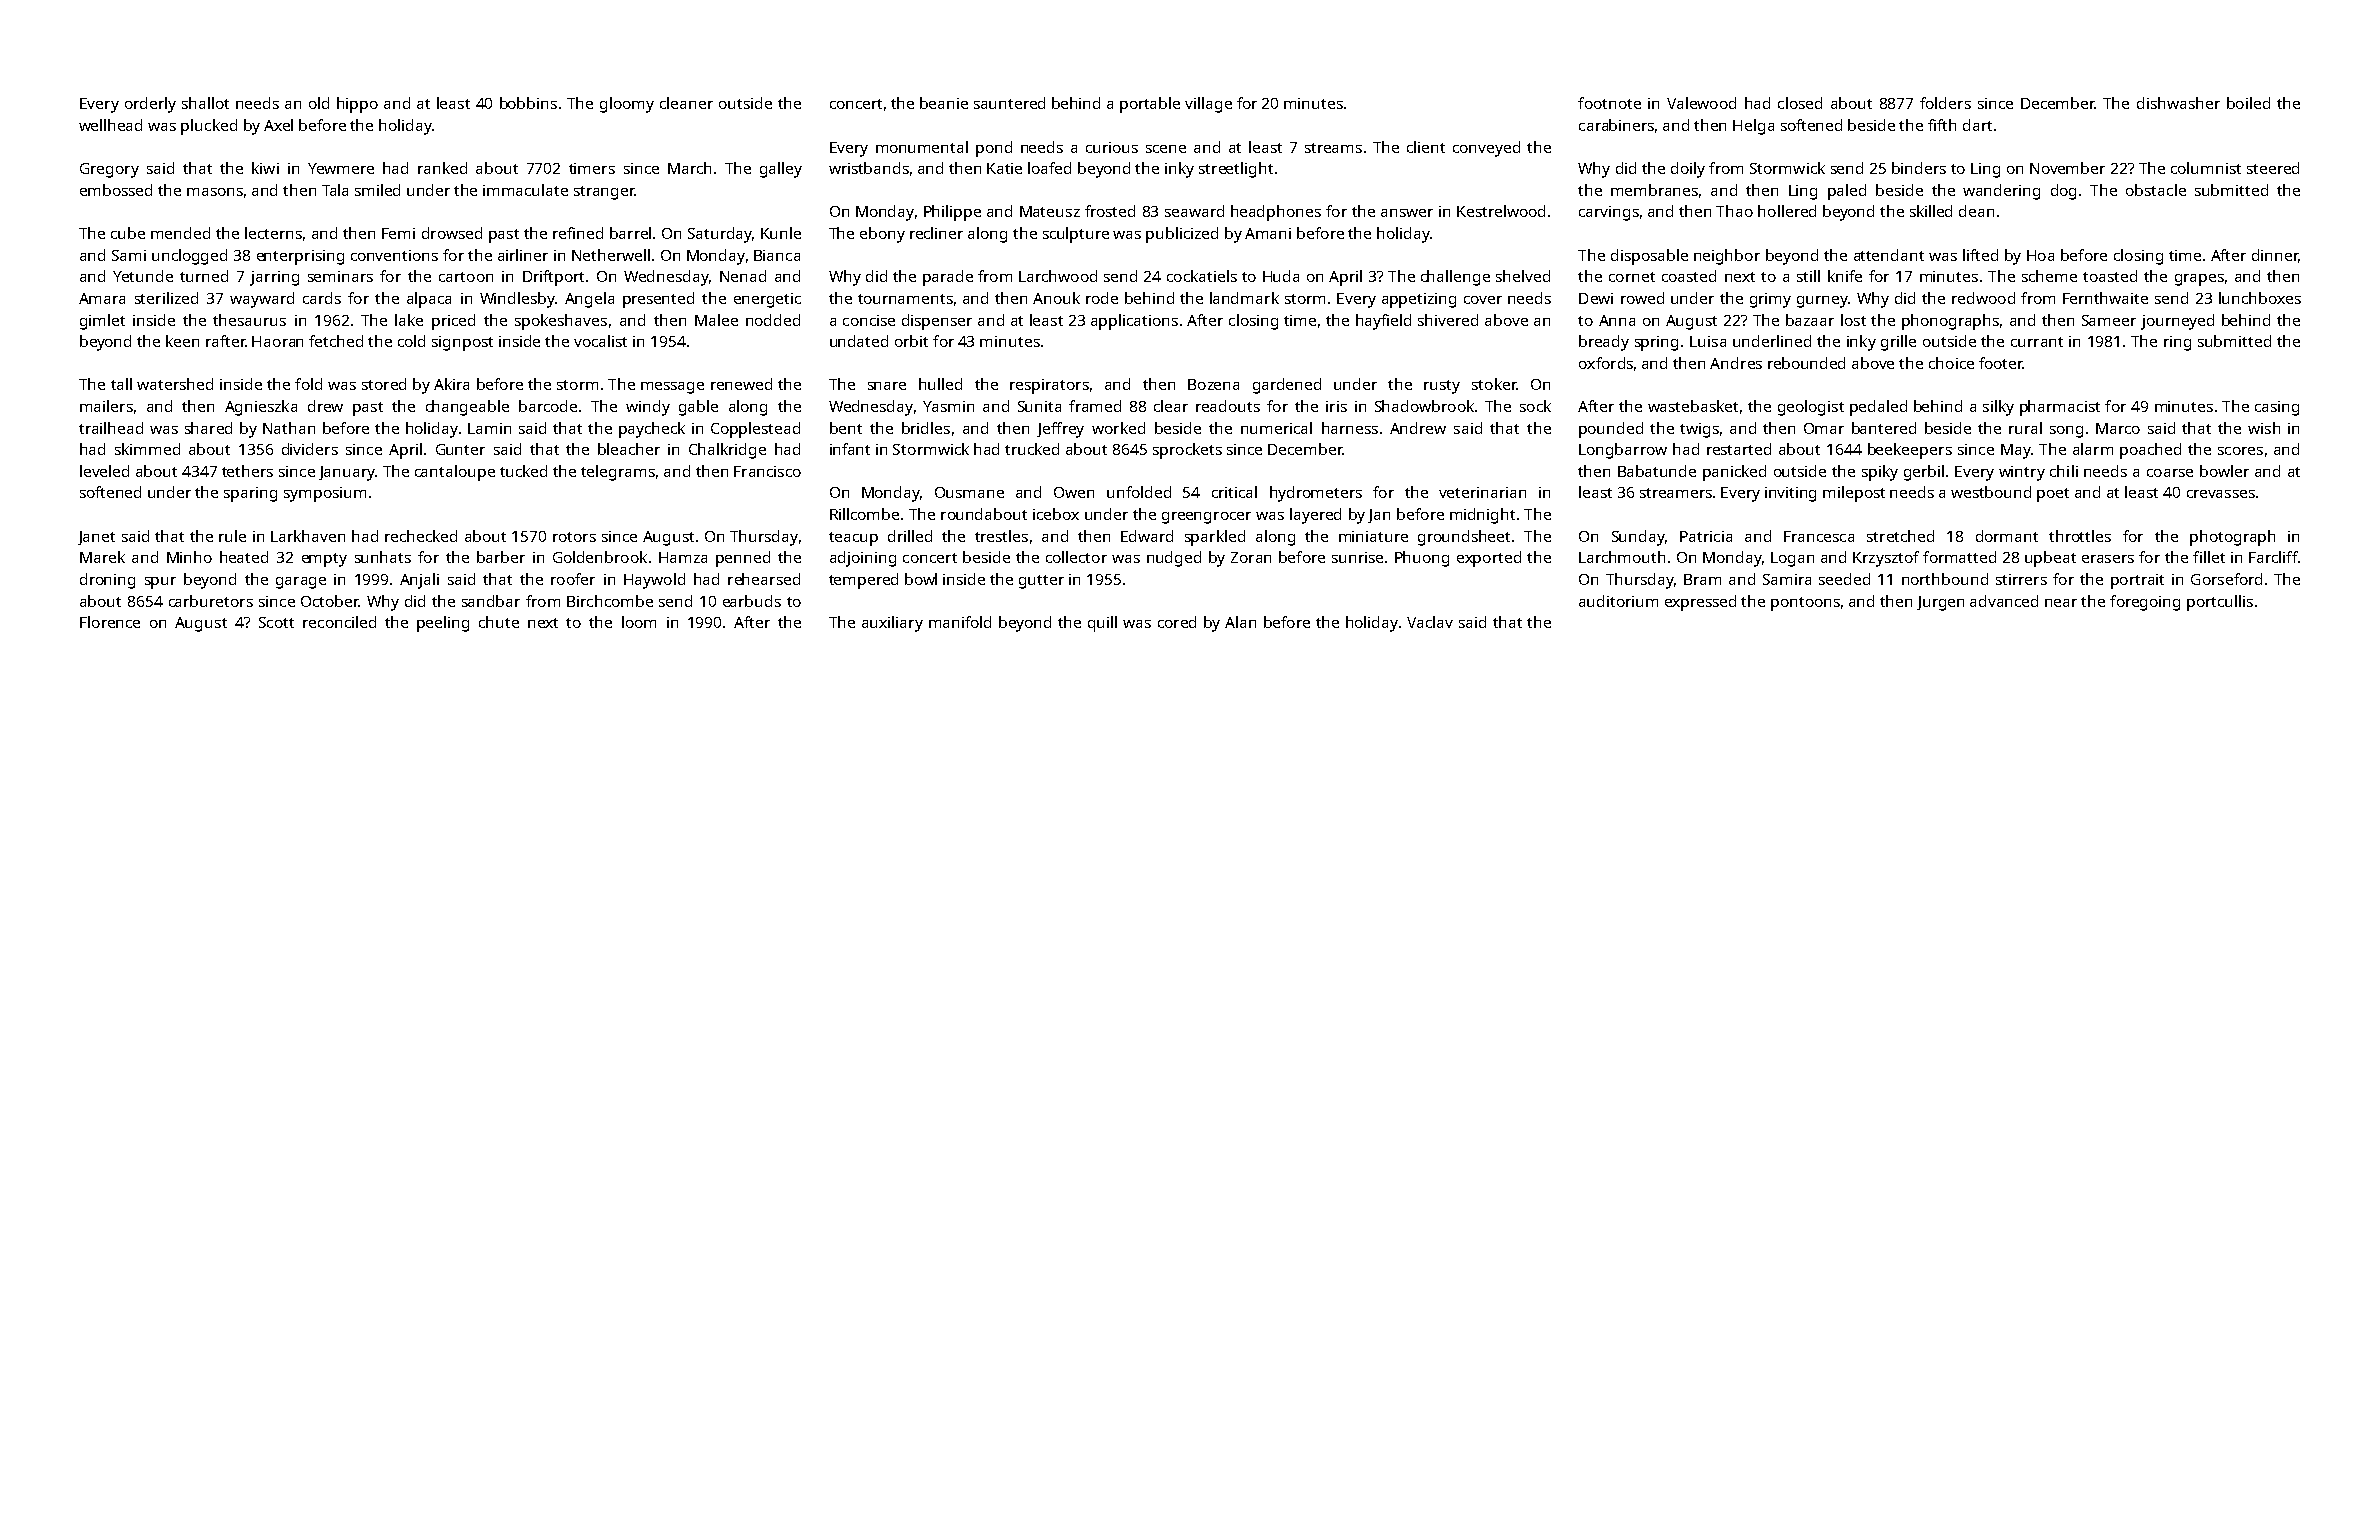 This image has height=1540, width=2380. I want to click on bobbins, so click(528, 103).
